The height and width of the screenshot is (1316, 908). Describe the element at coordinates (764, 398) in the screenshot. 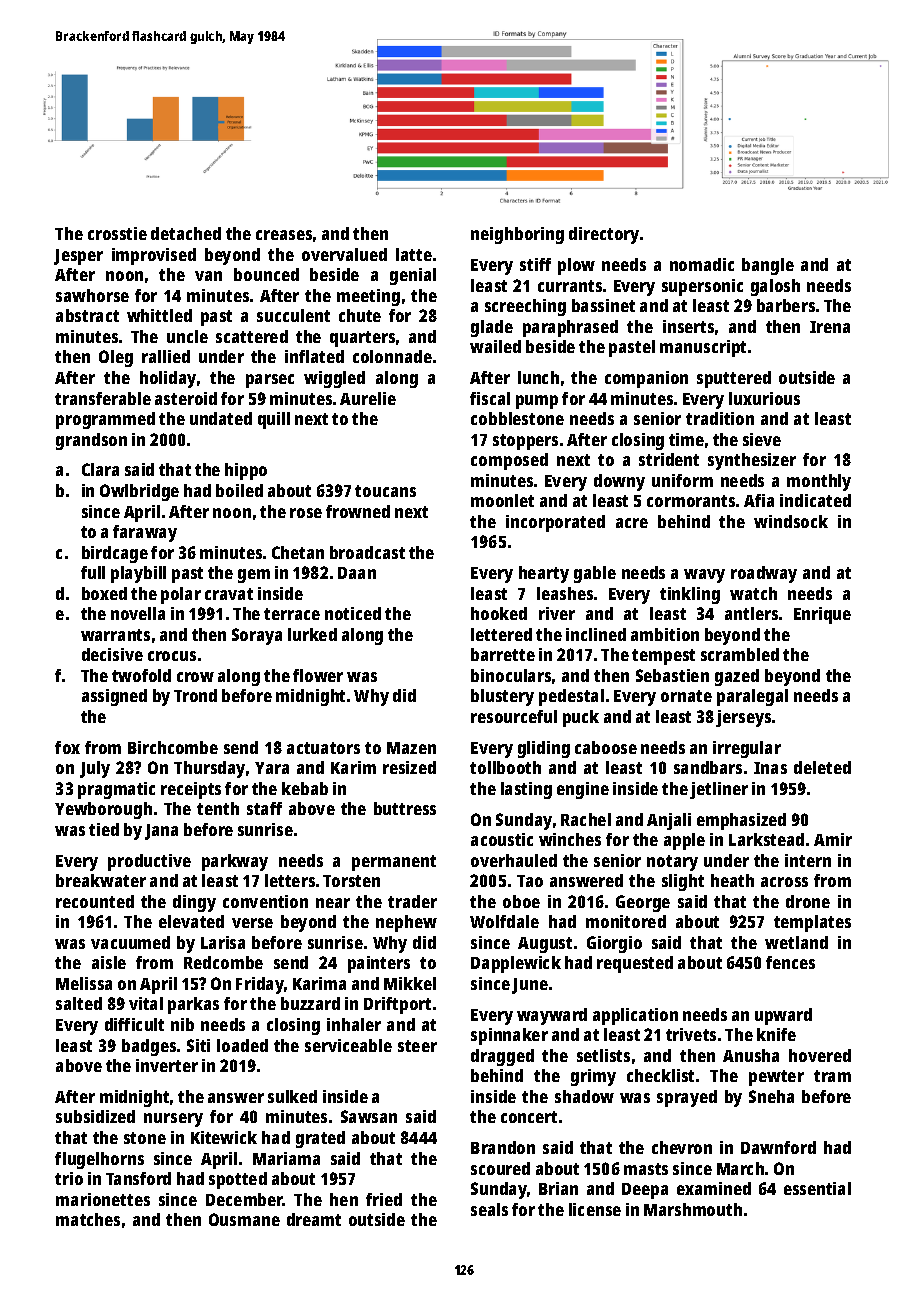

I see `luxurious` at that location.
